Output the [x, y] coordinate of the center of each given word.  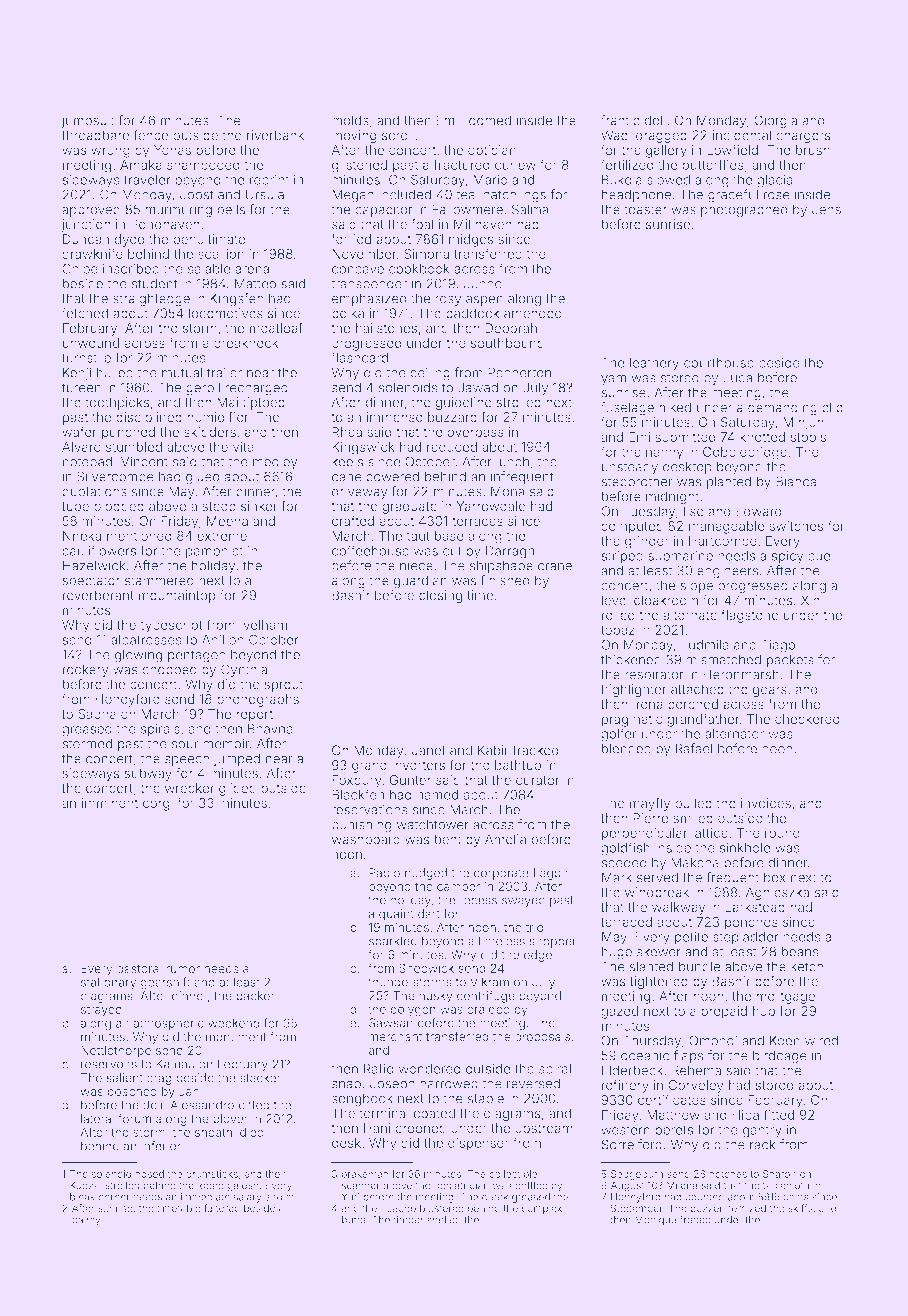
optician [492, 151]
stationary [108, 983]
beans [800, 951]
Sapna [97, 715]
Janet [428, 751]
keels [347, 462]
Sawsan [391, 1023]
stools [808, 437]
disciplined [149, 418]
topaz [618, 631]
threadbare [95, 135]
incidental [742, 135]
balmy [86, 1221]
